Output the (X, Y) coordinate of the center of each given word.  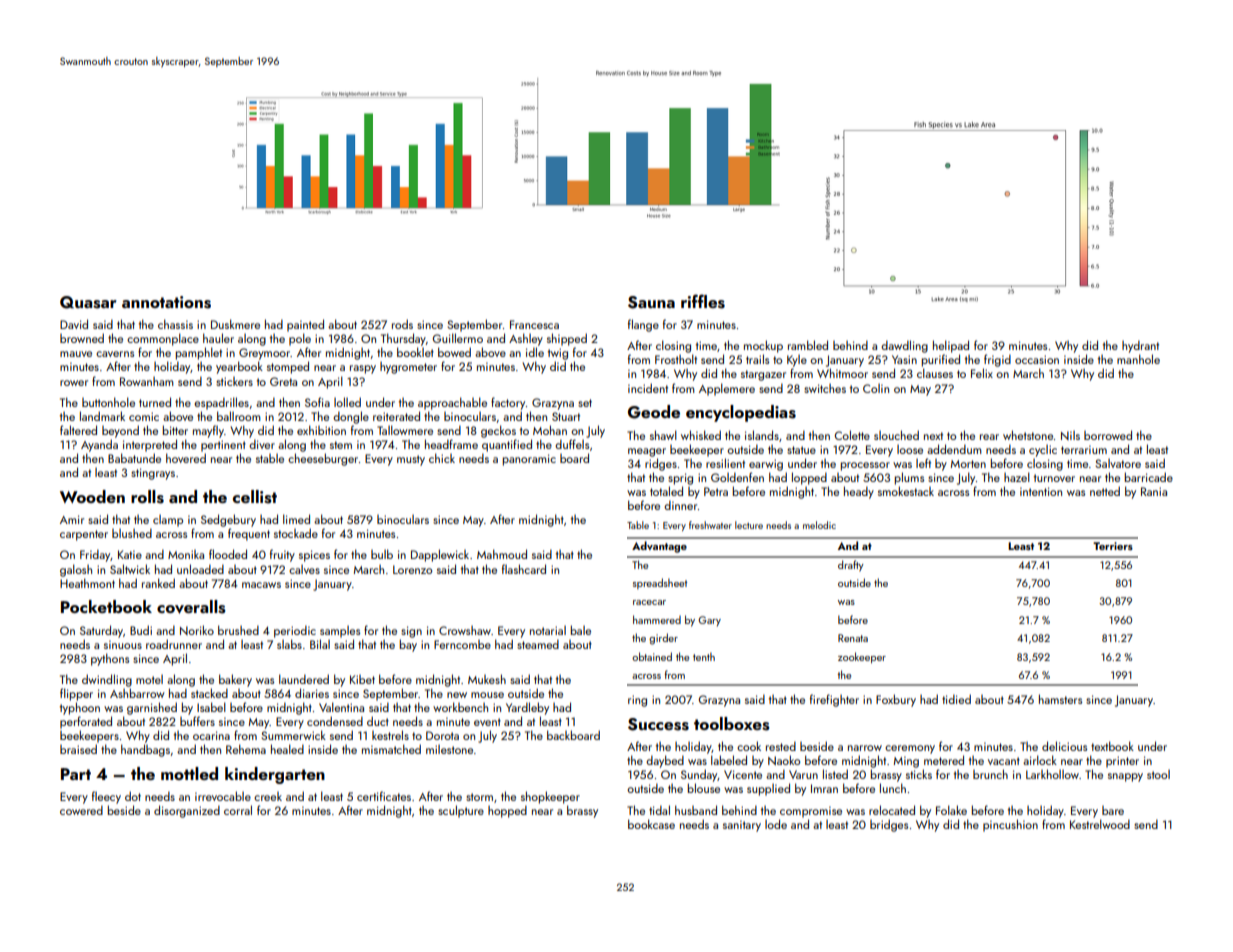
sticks (919, 774)
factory (508, 403)
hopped (507, 811)
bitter (175, 430)
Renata (853, 638)
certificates (384, 796)
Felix (982, 373)
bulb (382, 554)
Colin (876, 388)
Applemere (727, 389)
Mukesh (487, 679)
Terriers (1113, 546)
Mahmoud (502, 554)
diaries (312, 693)
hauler (218, 338)
